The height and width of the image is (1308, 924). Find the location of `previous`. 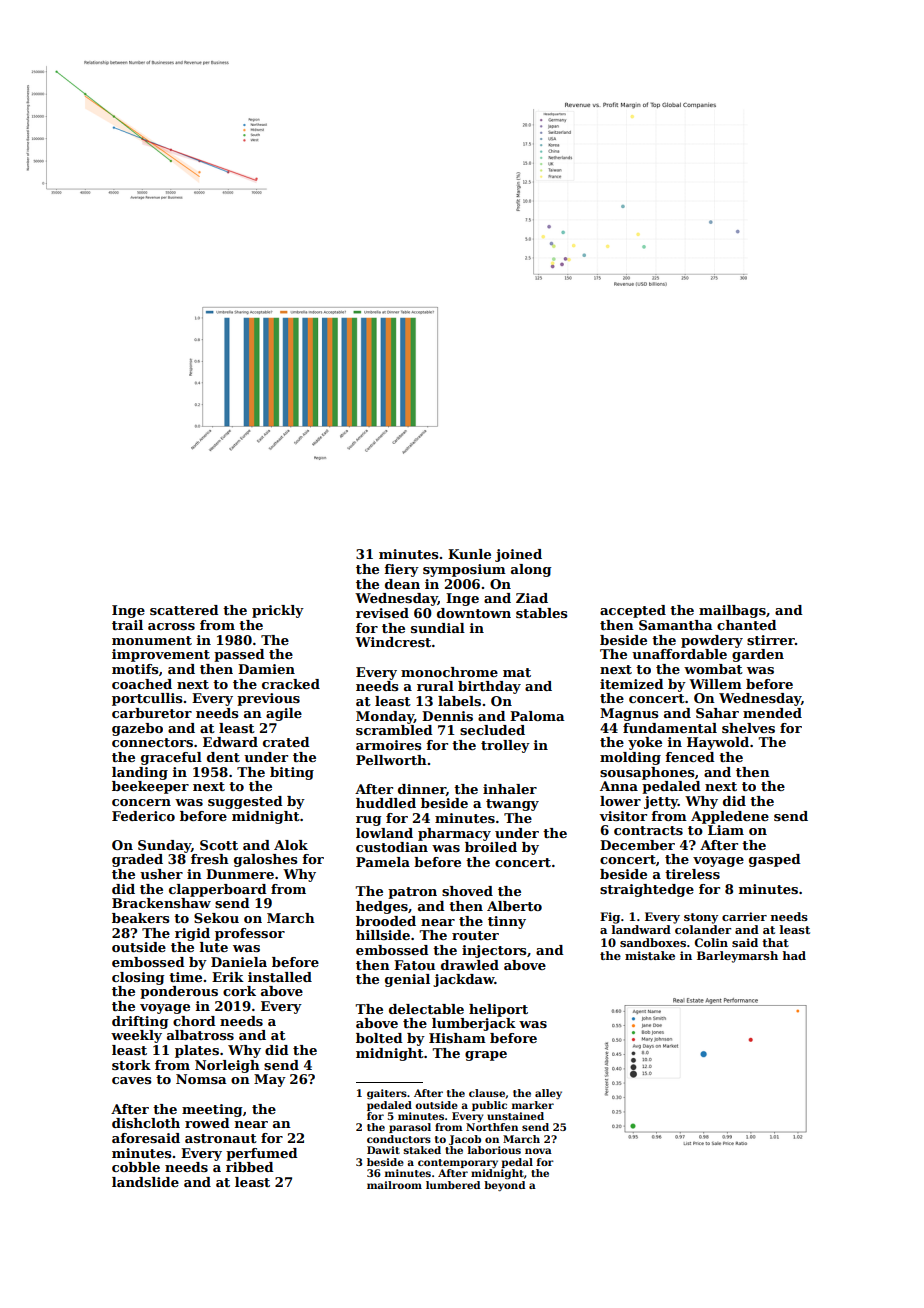

previous is located at coordinates (268, 699).
